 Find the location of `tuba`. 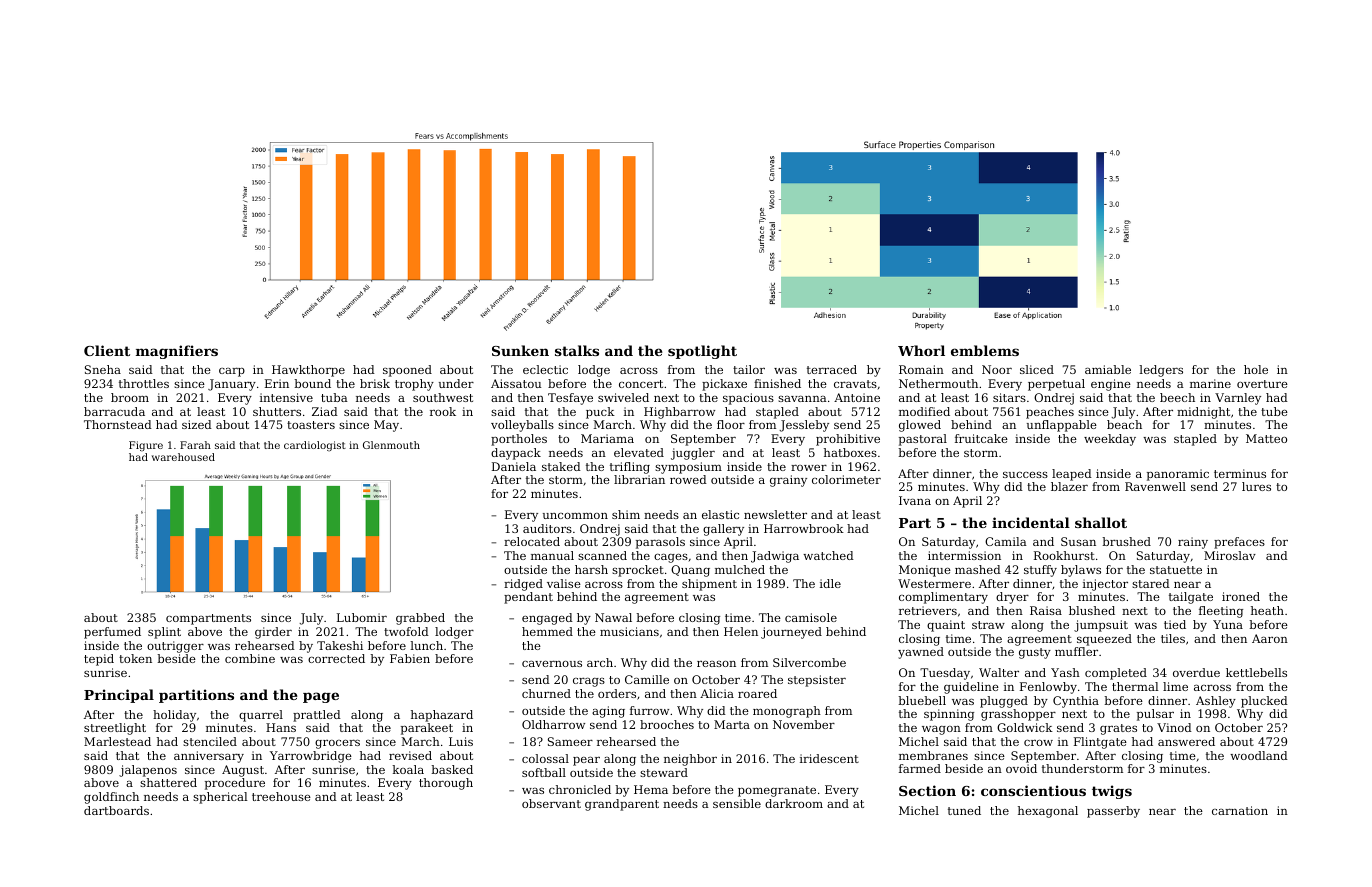

tuba is located at coordinates (334, 397).
